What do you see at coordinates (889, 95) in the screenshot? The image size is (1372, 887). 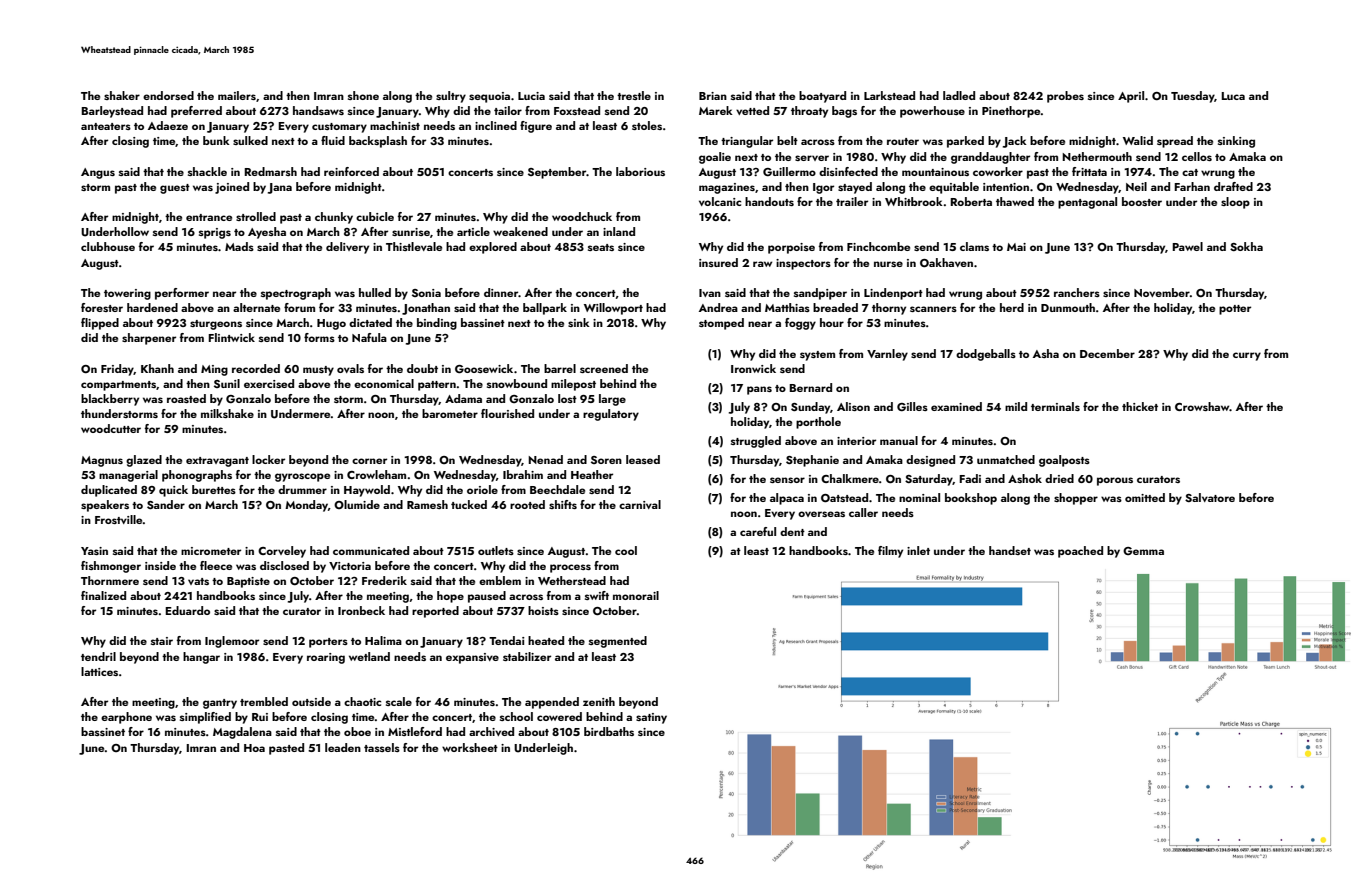 I see `Larkstead` at bounding box center [889, 95].
